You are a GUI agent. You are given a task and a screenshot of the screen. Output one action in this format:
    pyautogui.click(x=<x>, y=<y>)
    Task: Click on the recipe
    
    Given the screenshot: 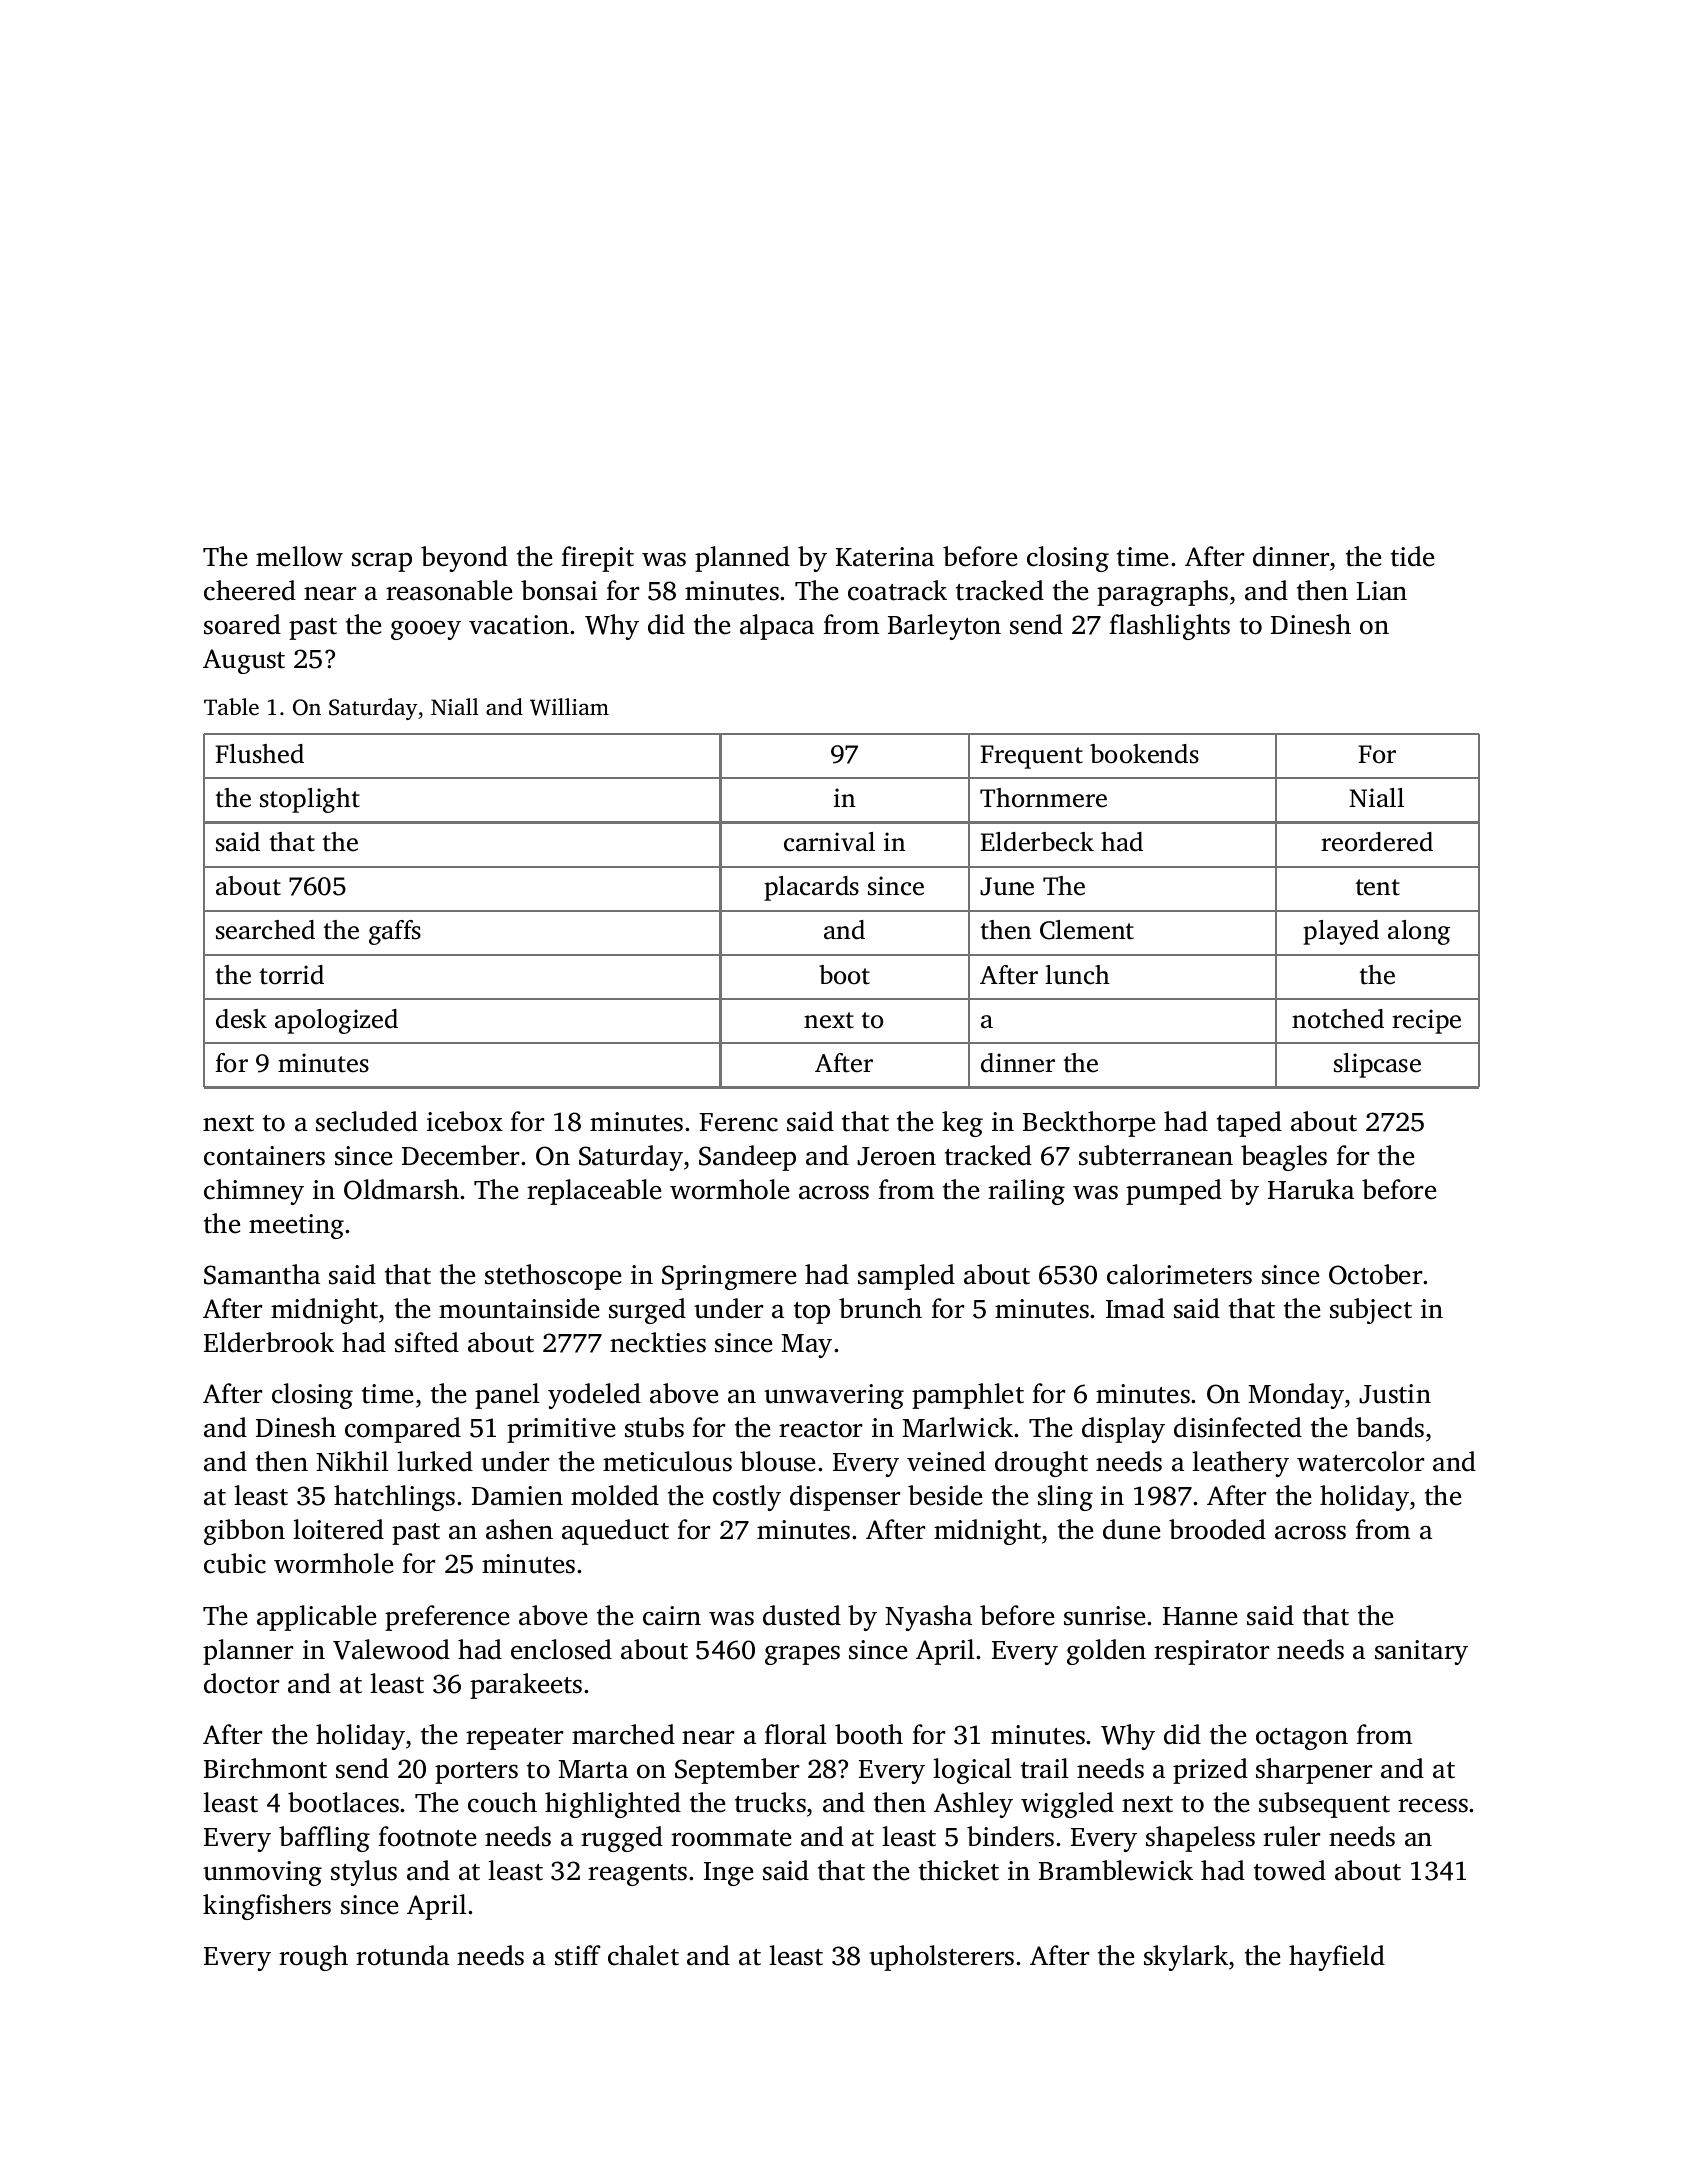 What is the action you would take?
    pyautogui.click(x=1426, y=1021)
